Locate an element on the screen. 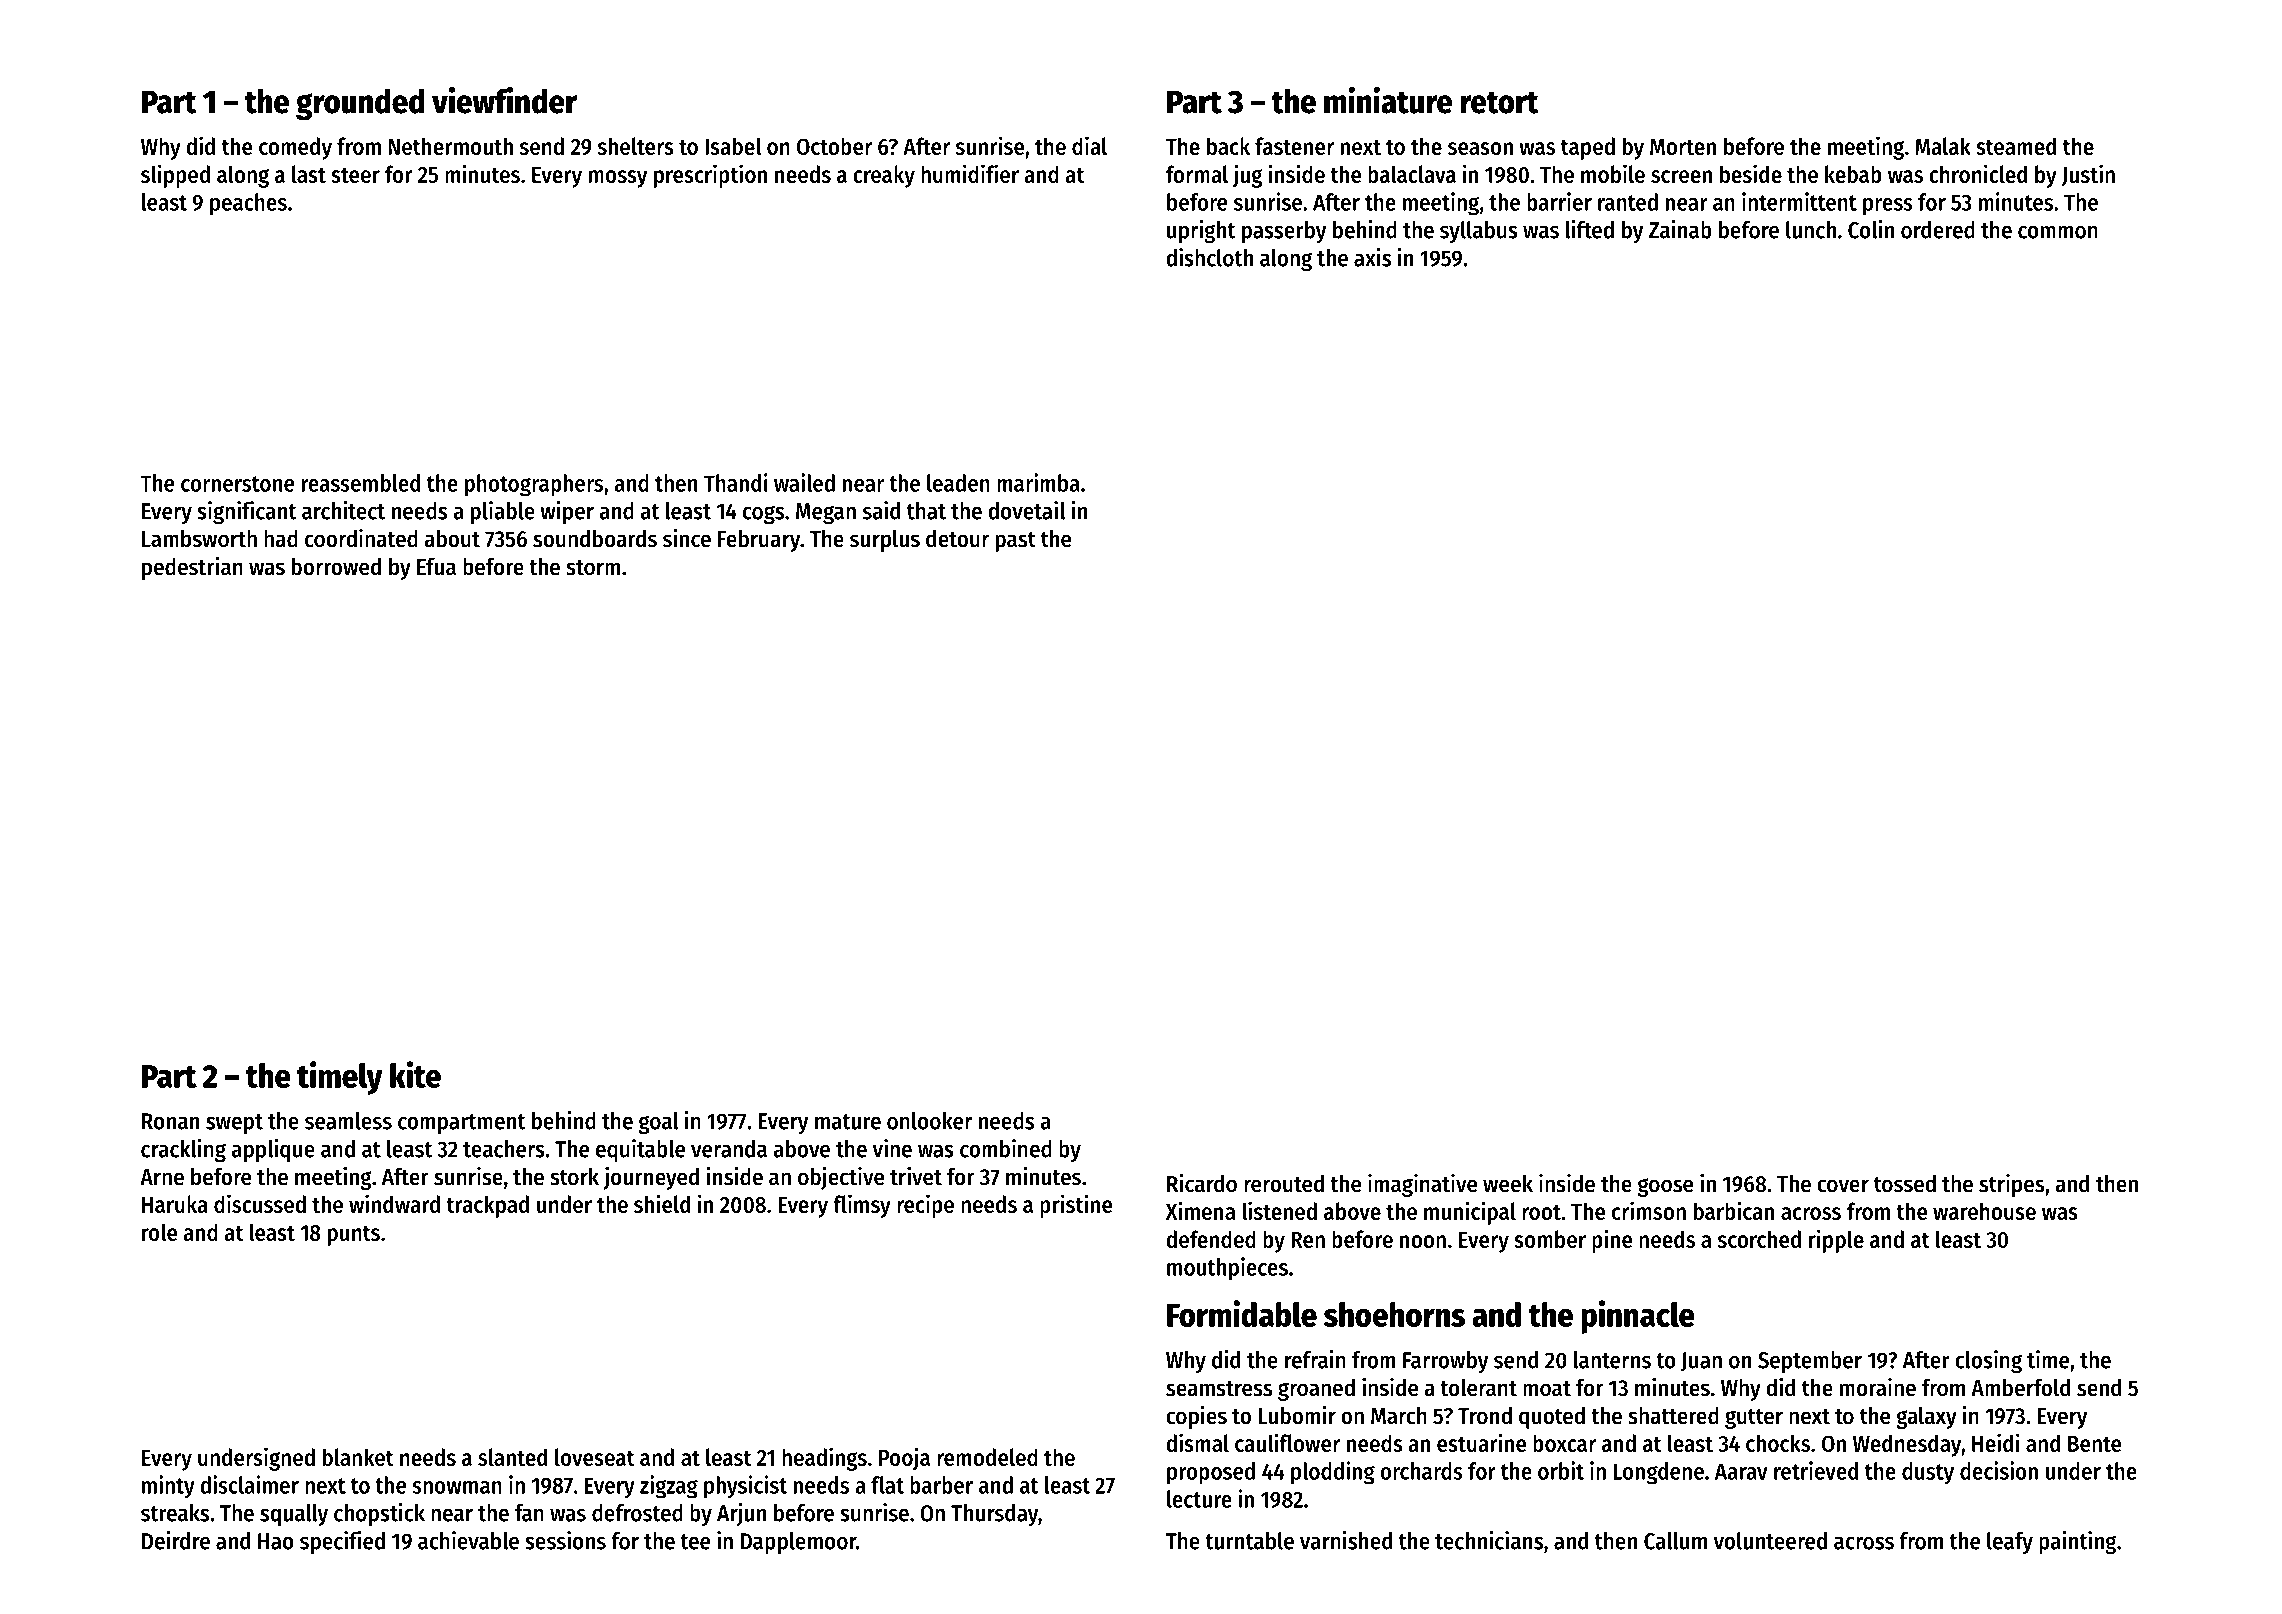  borrowed is located at coordinates (336, 566).
